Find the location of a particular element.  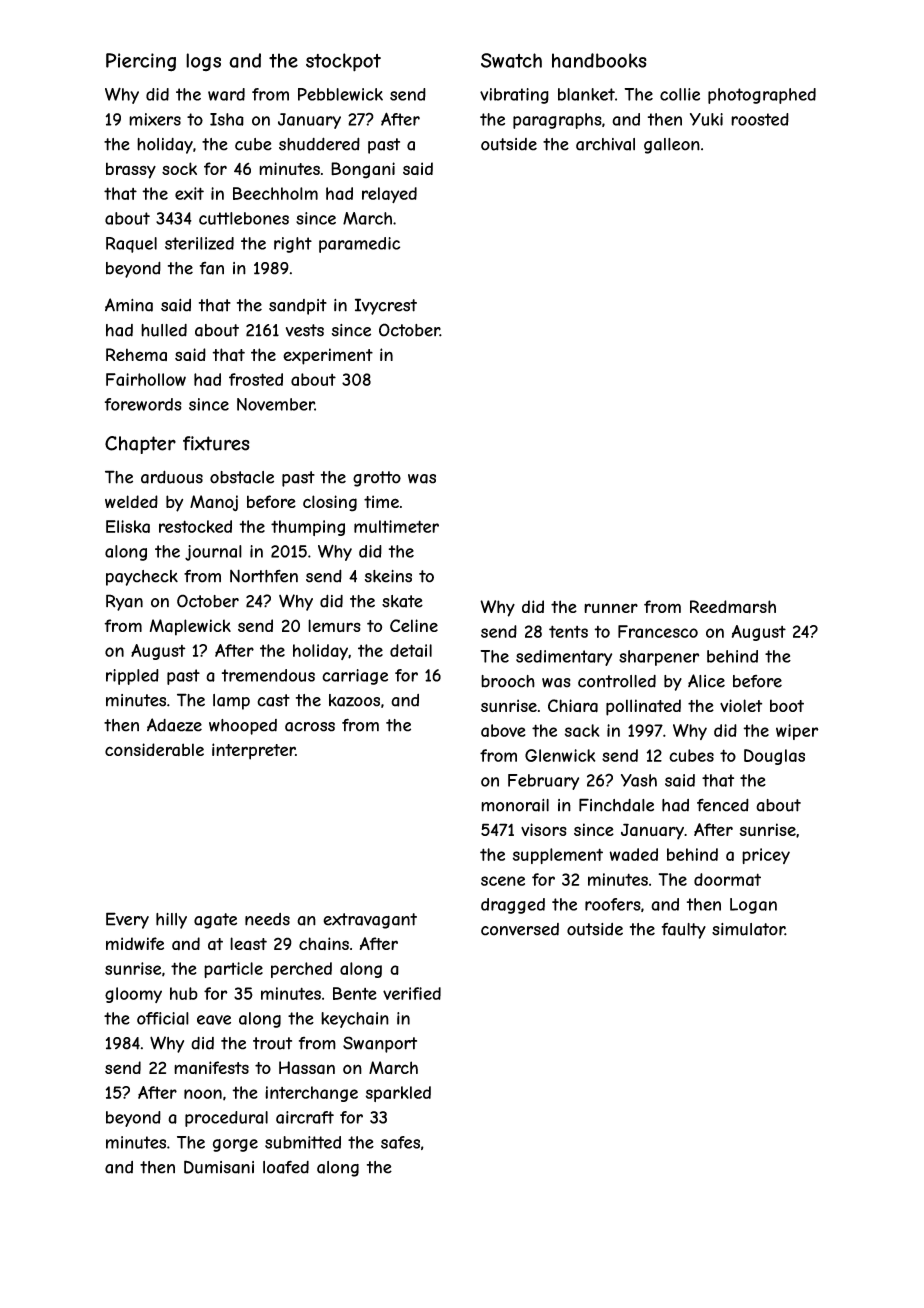

Eliska is located at coordinates (128, 526).
